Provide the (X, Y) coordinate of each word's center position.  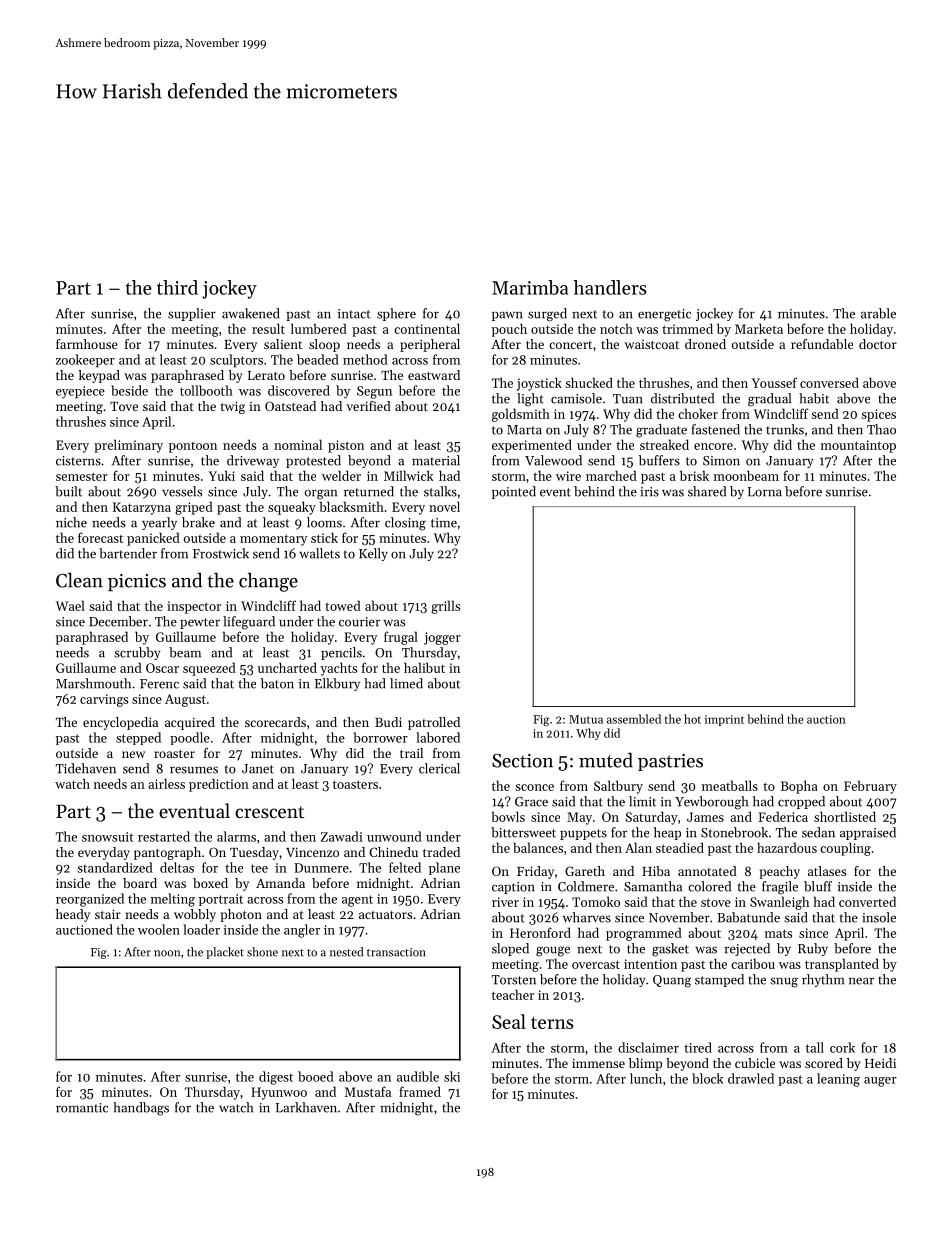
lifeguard (249, 623)
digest (276, 1078)
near (861, 981)
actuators (385, 915)
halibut (424, 667)
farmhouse (87, 344)
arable (878, 313)
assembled (634, 719)
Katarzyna (142, 508)
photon (241, 915)
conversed (829, 382)
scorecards (275, 722)
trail (411, 753)
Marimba (530, 287)
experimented (532, 446)
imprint (724, 720)
